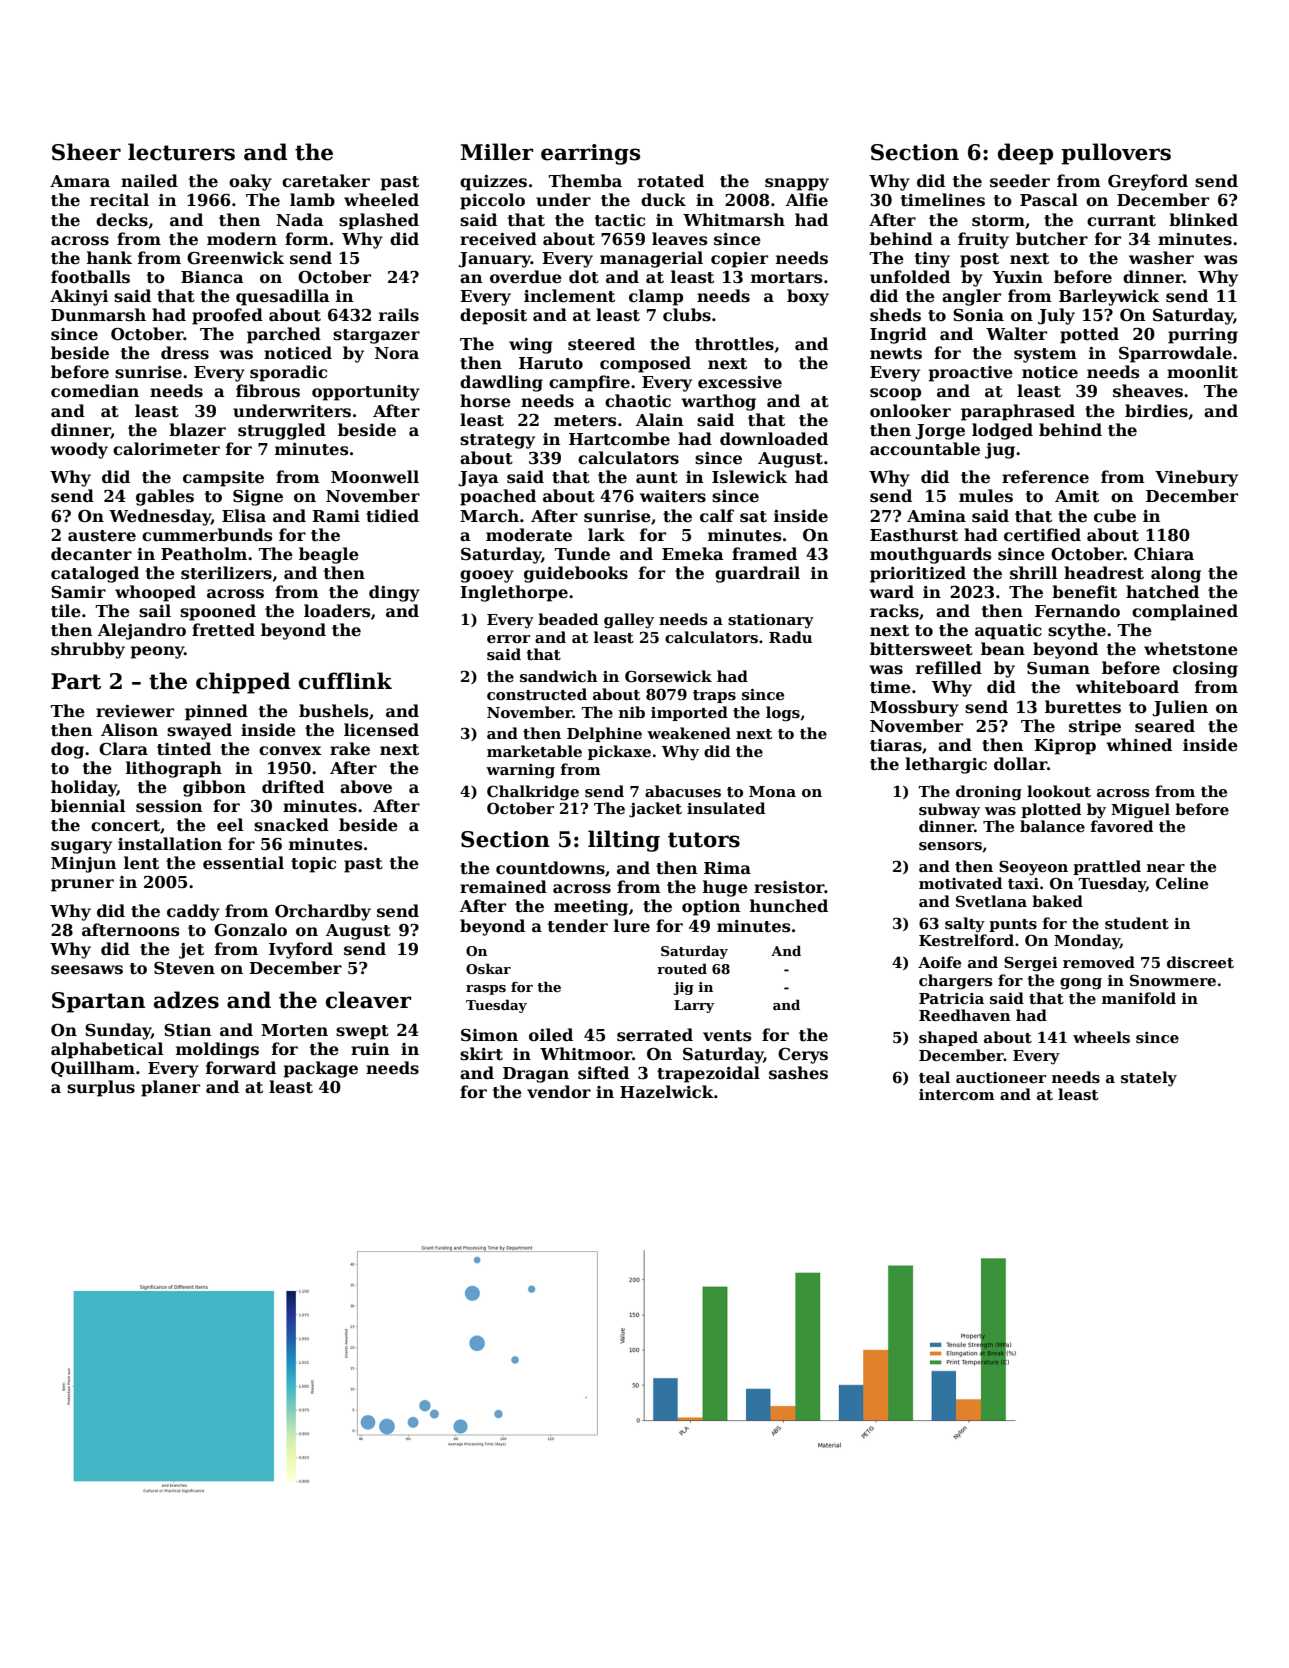  I want to click on pullovers, so click(1116, 154).
